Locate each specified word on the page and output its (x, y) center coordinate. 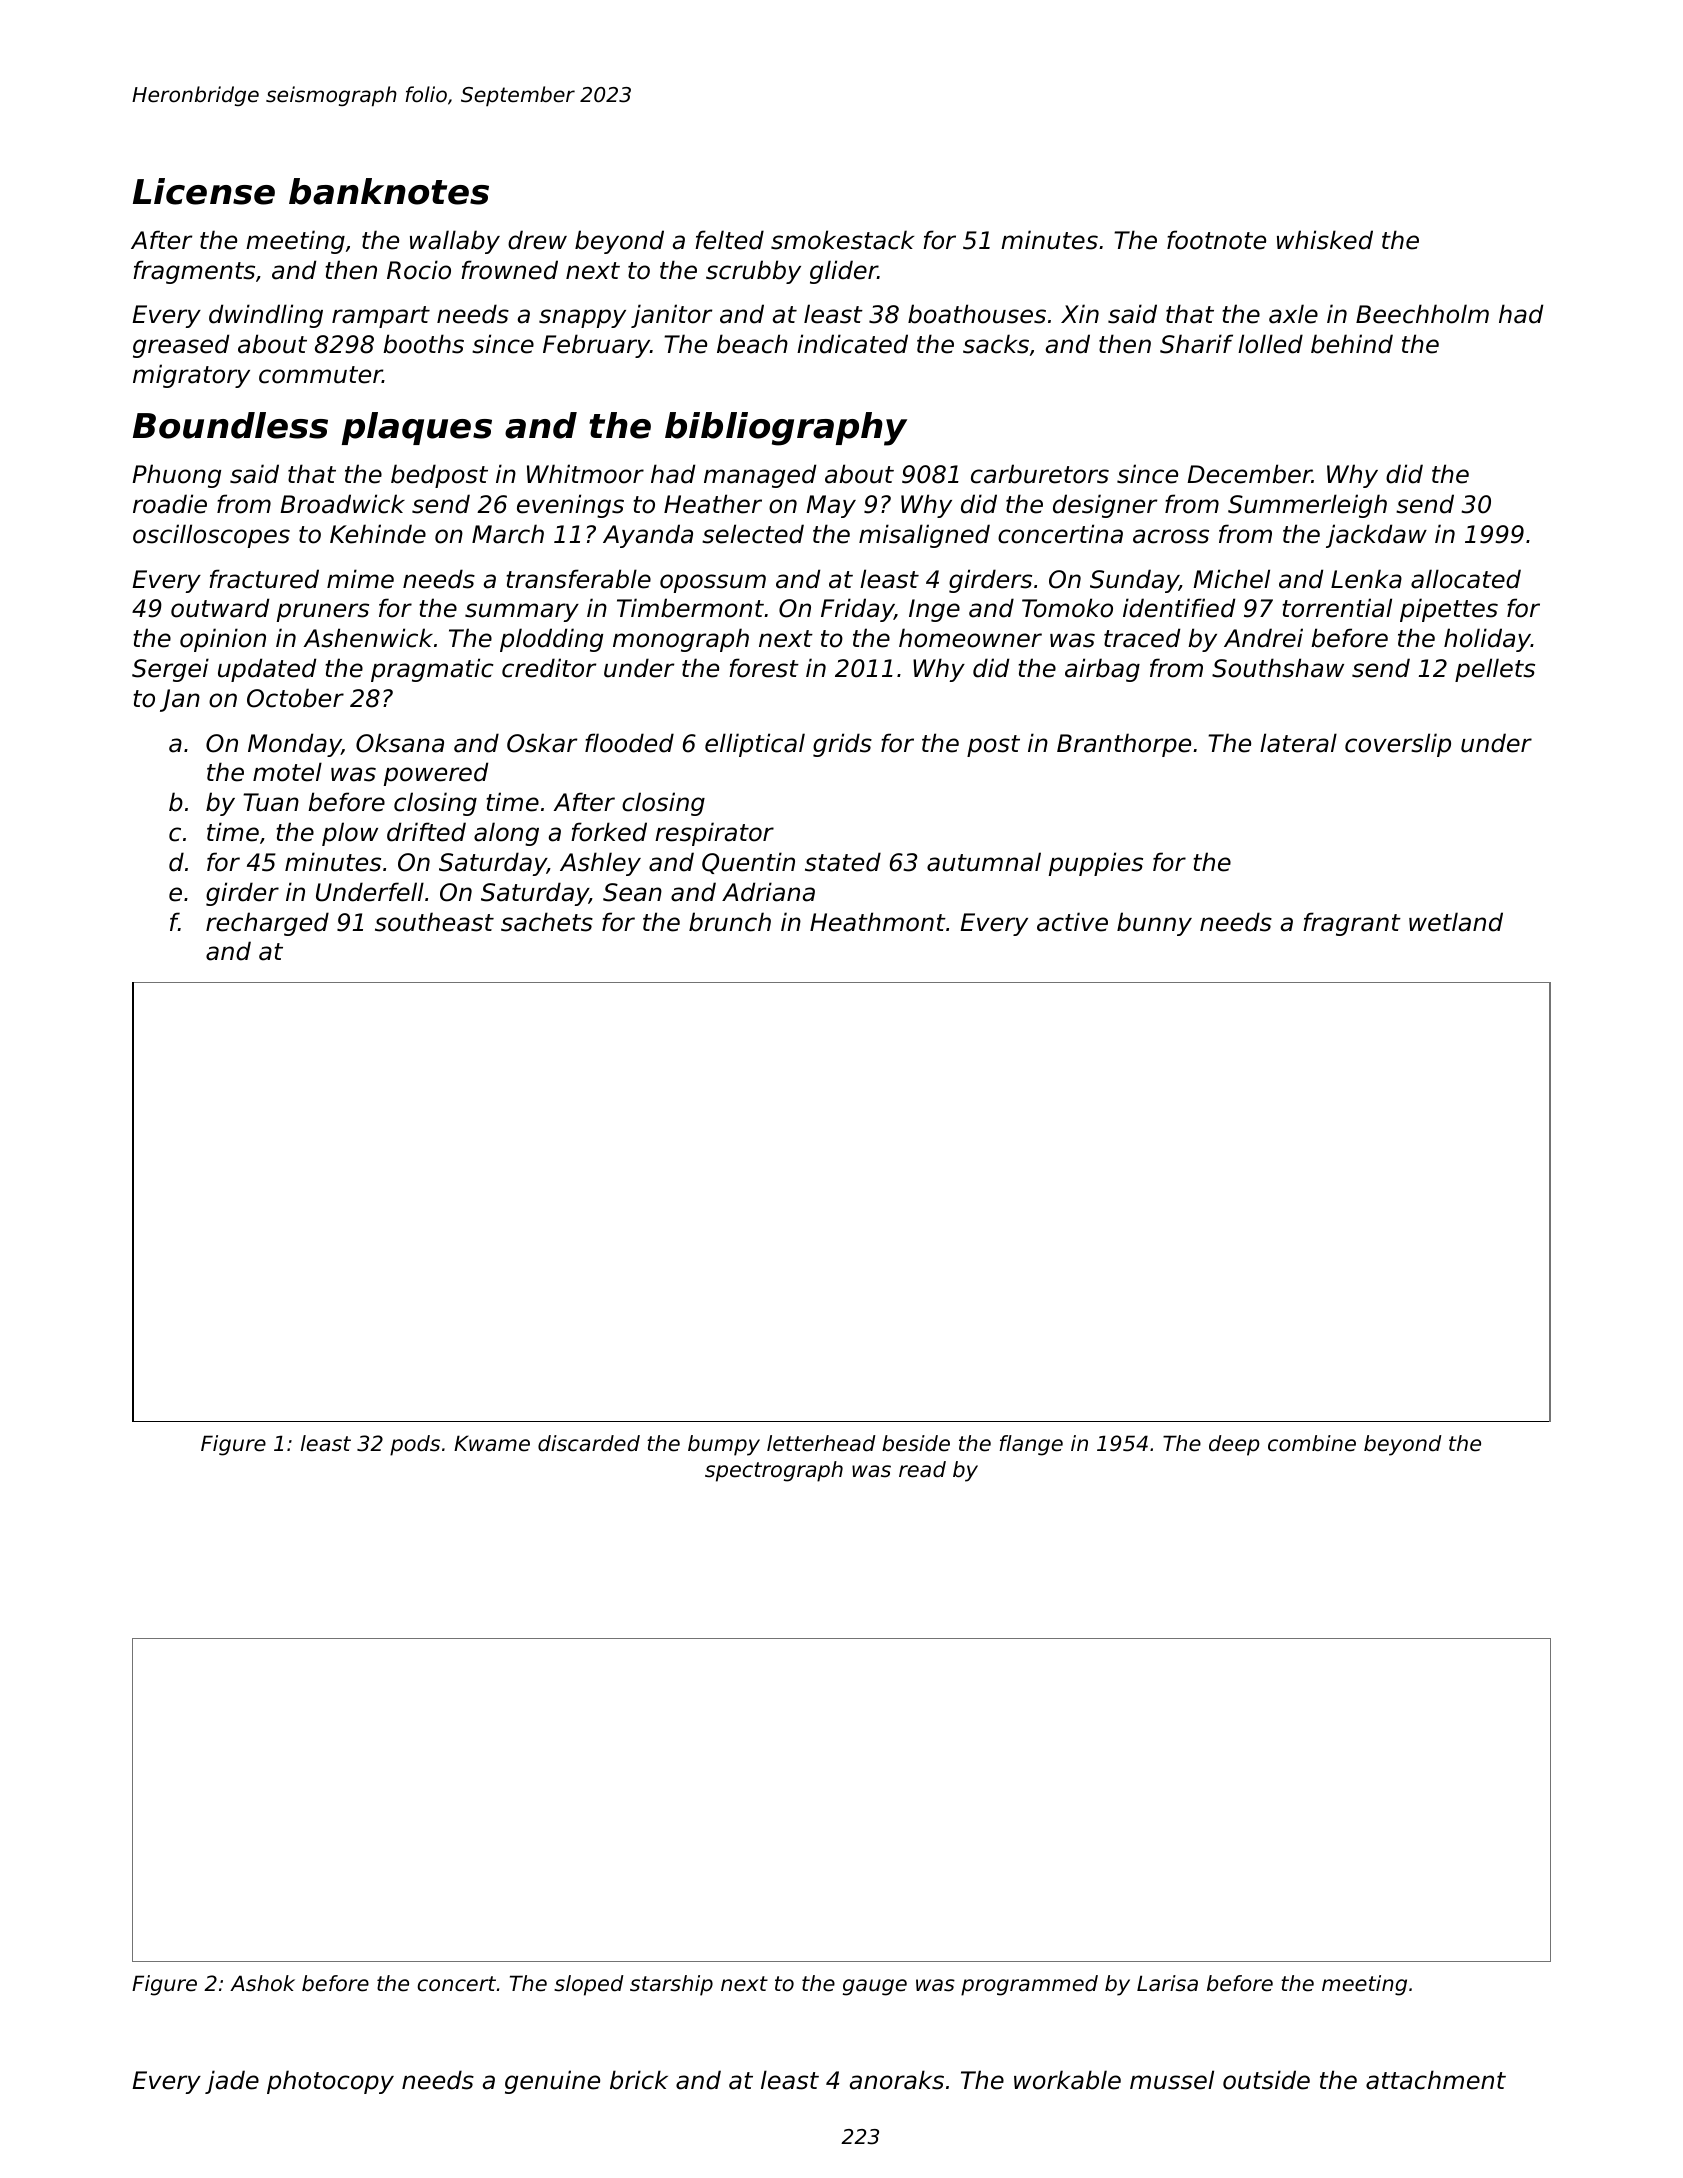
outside (1266, 2080)
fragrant (1352, 924)
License (204, 191)
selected (753, 534)
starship (671, 1985)
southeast (434, 922)
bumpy (724, 1445)
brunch (730, 922)
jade (232, 2082)
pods (415, 1445)
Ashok (262, 1983)
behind (1352, 344)
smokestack (842, 240)
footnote (1216, 240)
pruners (323, 612)
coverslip (1398, 745)
